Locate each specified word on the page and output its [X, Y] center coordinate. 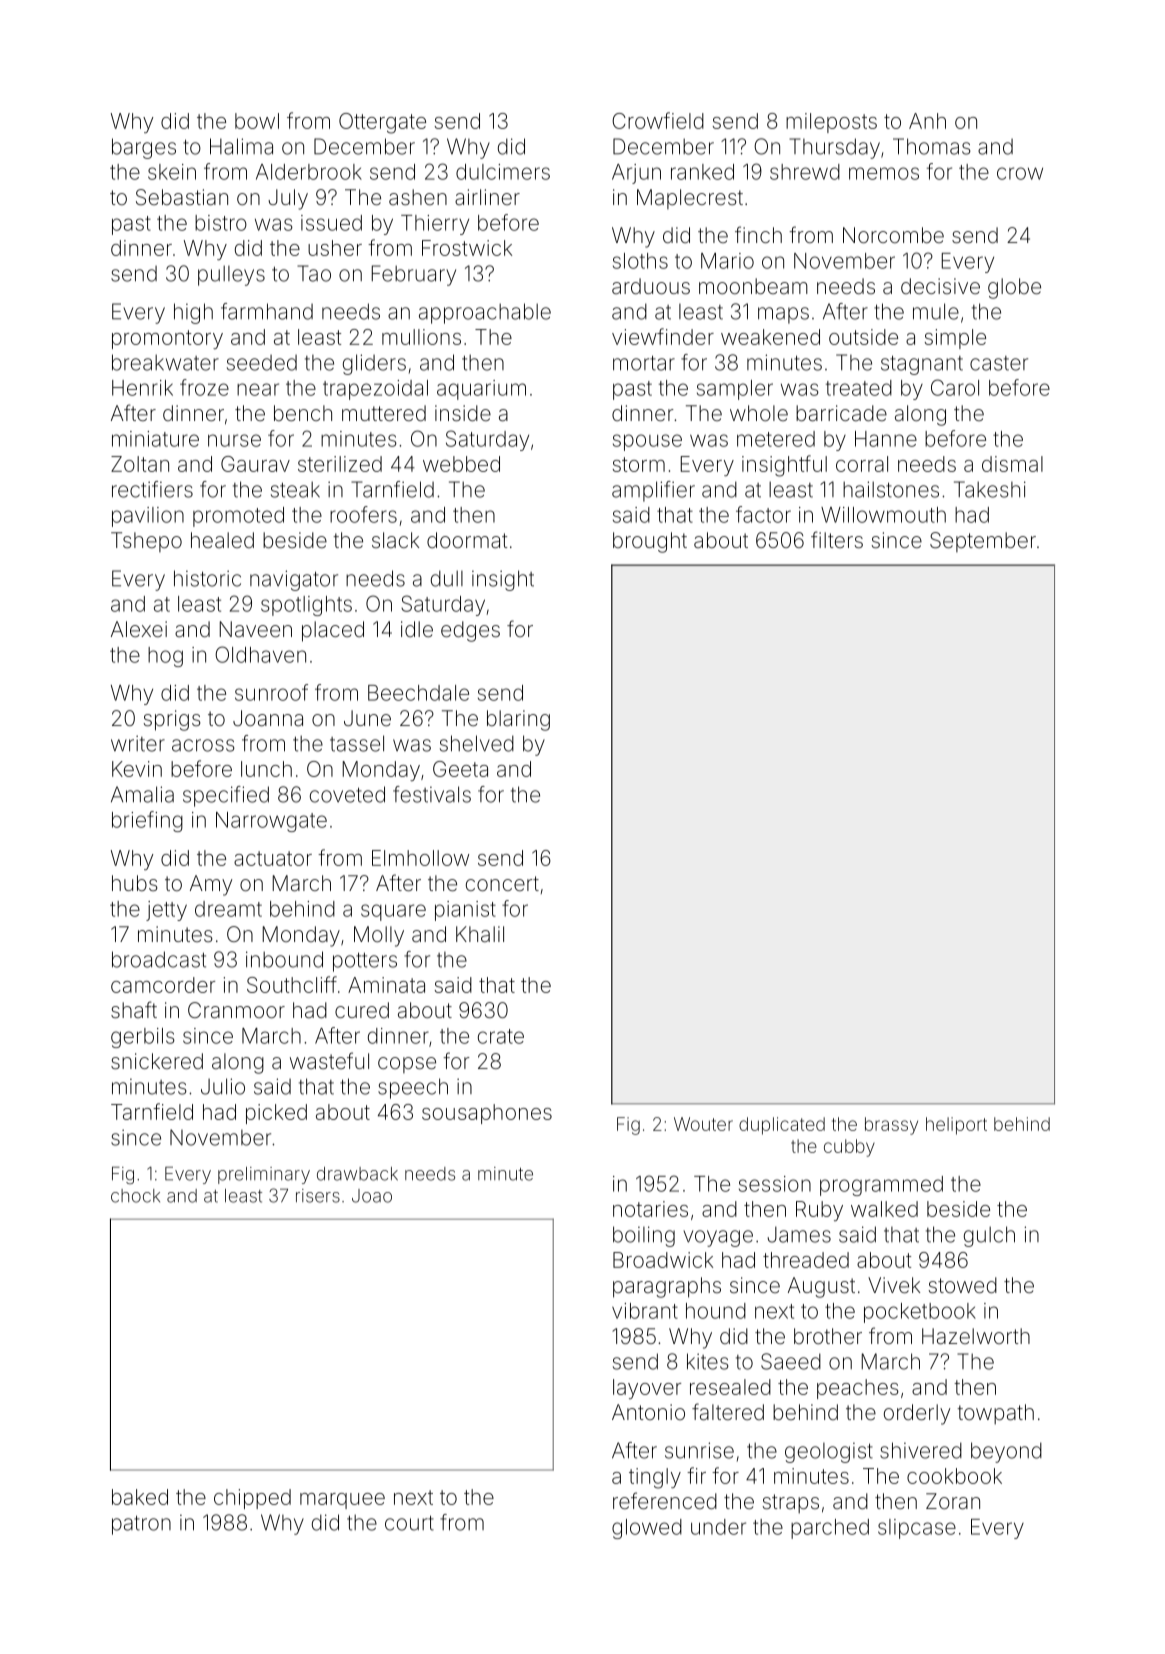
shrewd [805, 172]
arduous [651, 286]
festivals [432, 794]
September [983, 542]
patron [141, 1525]
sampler [735, 390]
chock [135, 1196]
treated [859, 388]
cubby [849, 1148]
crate [501, 1036]
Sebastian [182, 197]
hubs [135, 883]
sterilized [340, 464]
